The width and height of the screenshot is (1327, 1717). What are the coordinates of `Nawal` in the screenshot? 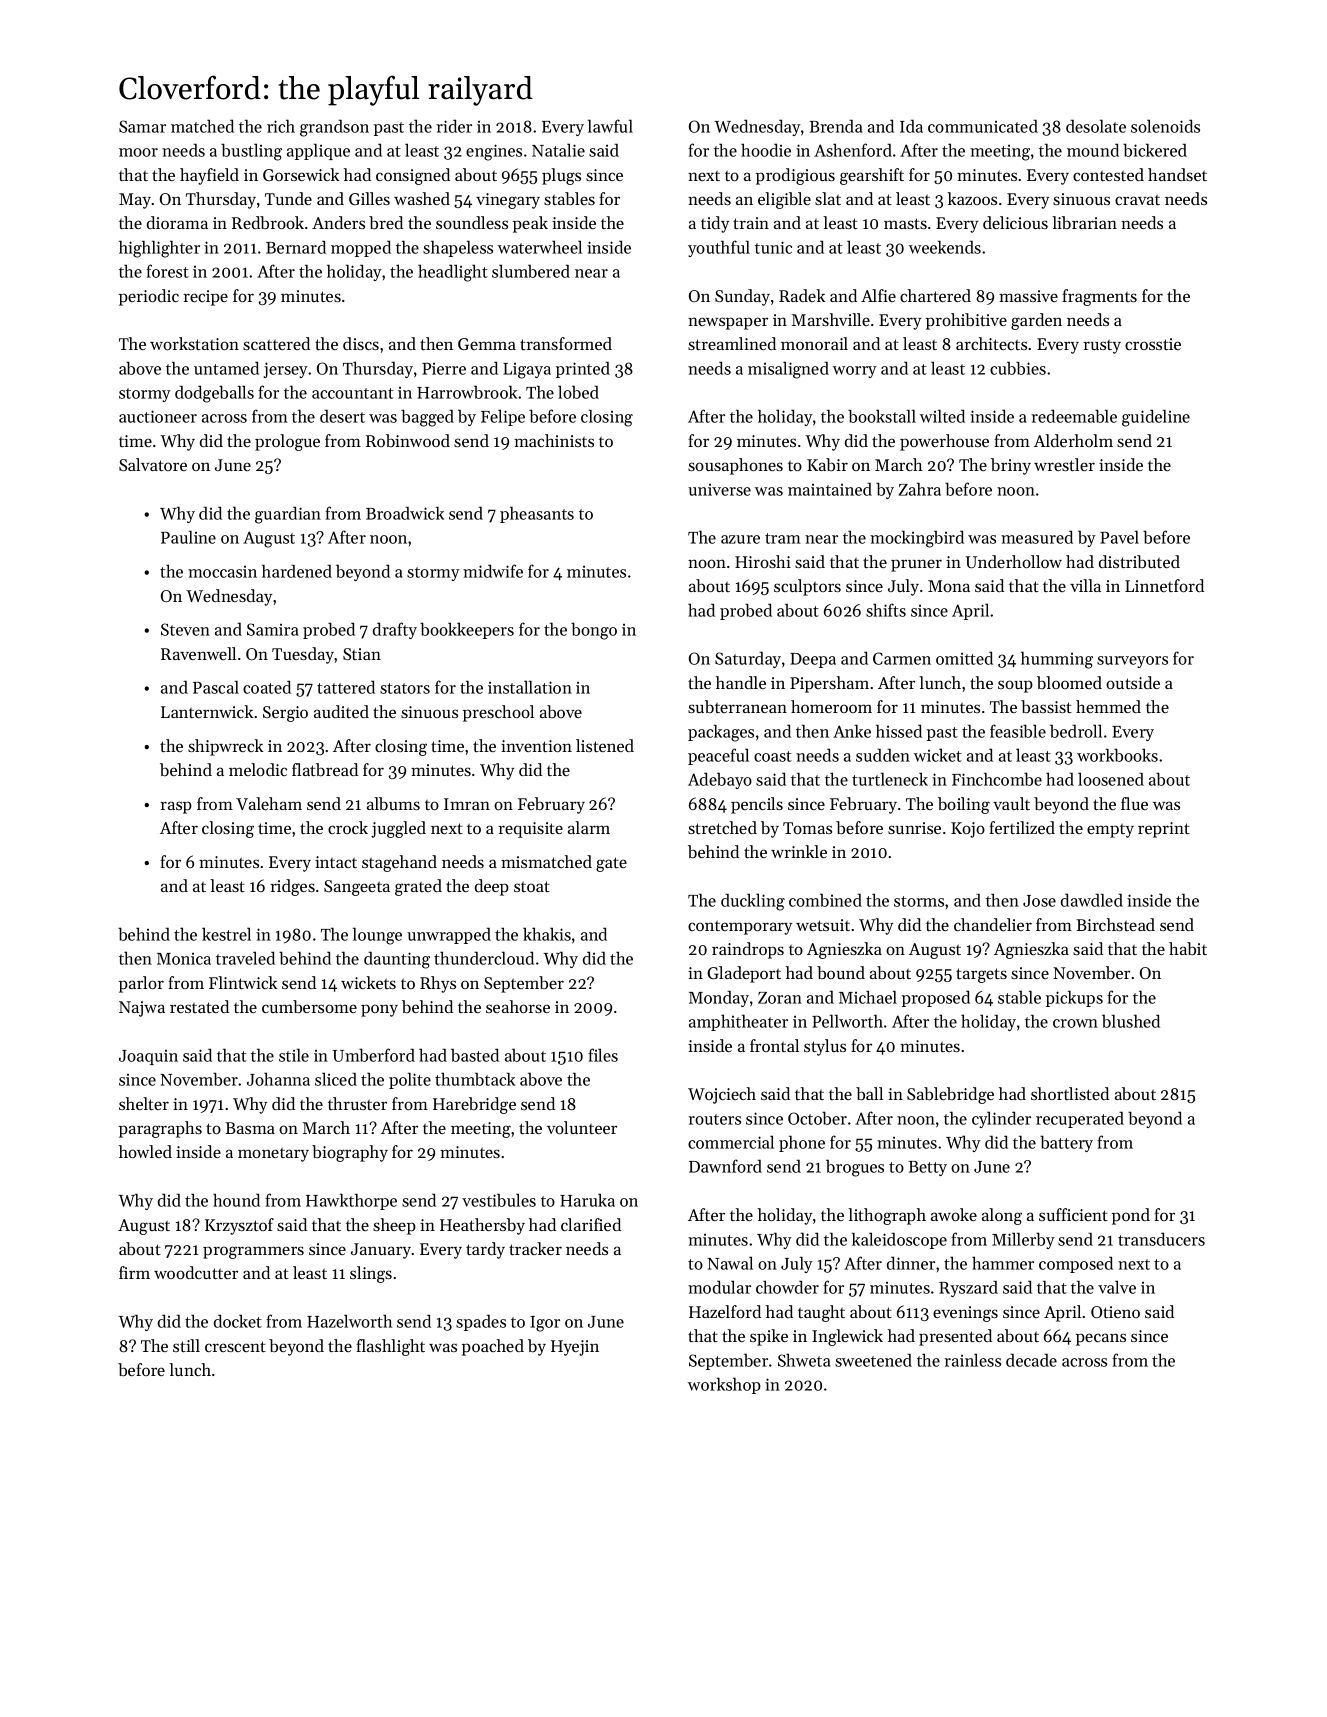 It's located at (730, 1263).
